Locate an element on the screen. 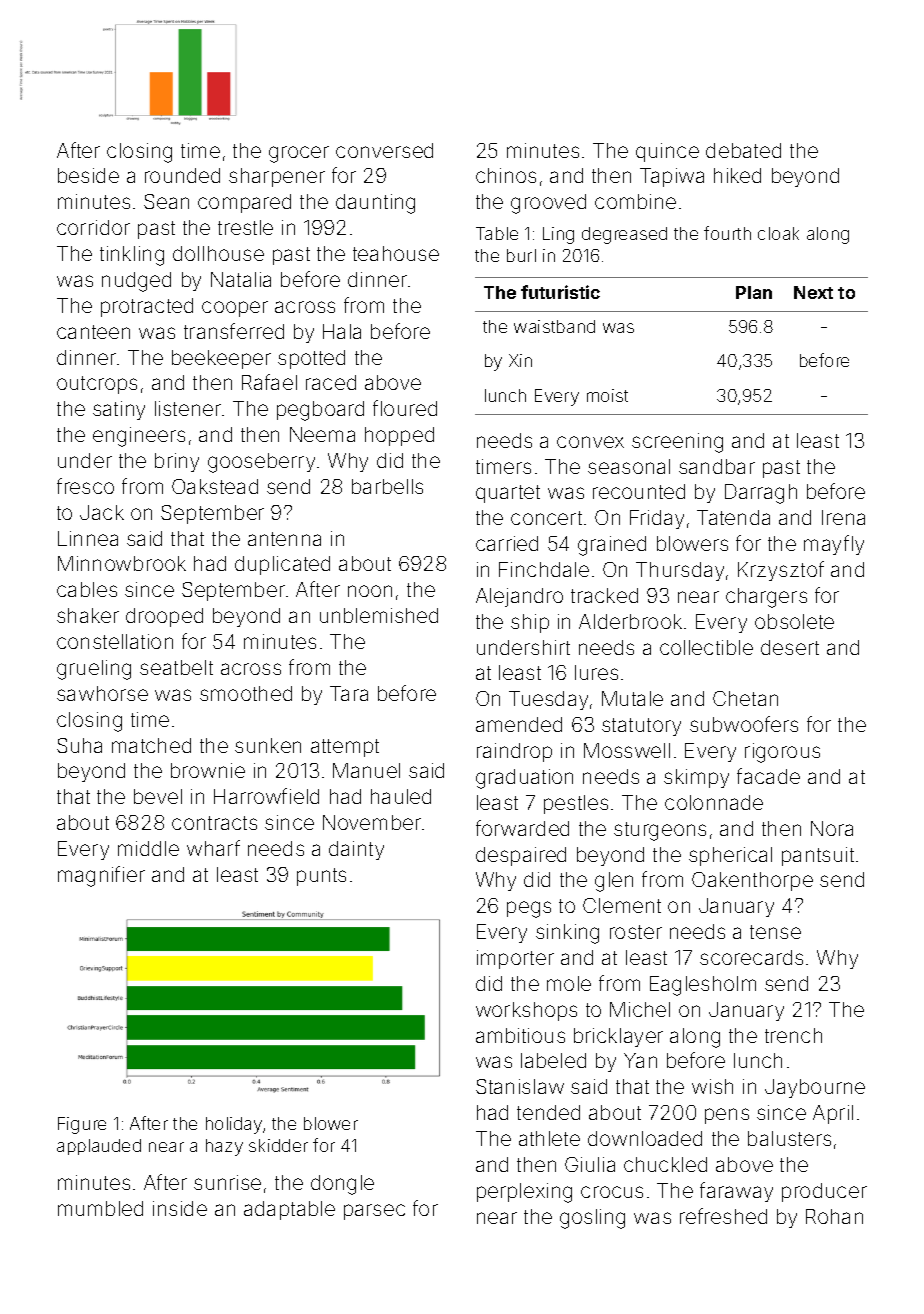 The image size is (924, 1314). dongle is located at coordinates (342, 1185).
